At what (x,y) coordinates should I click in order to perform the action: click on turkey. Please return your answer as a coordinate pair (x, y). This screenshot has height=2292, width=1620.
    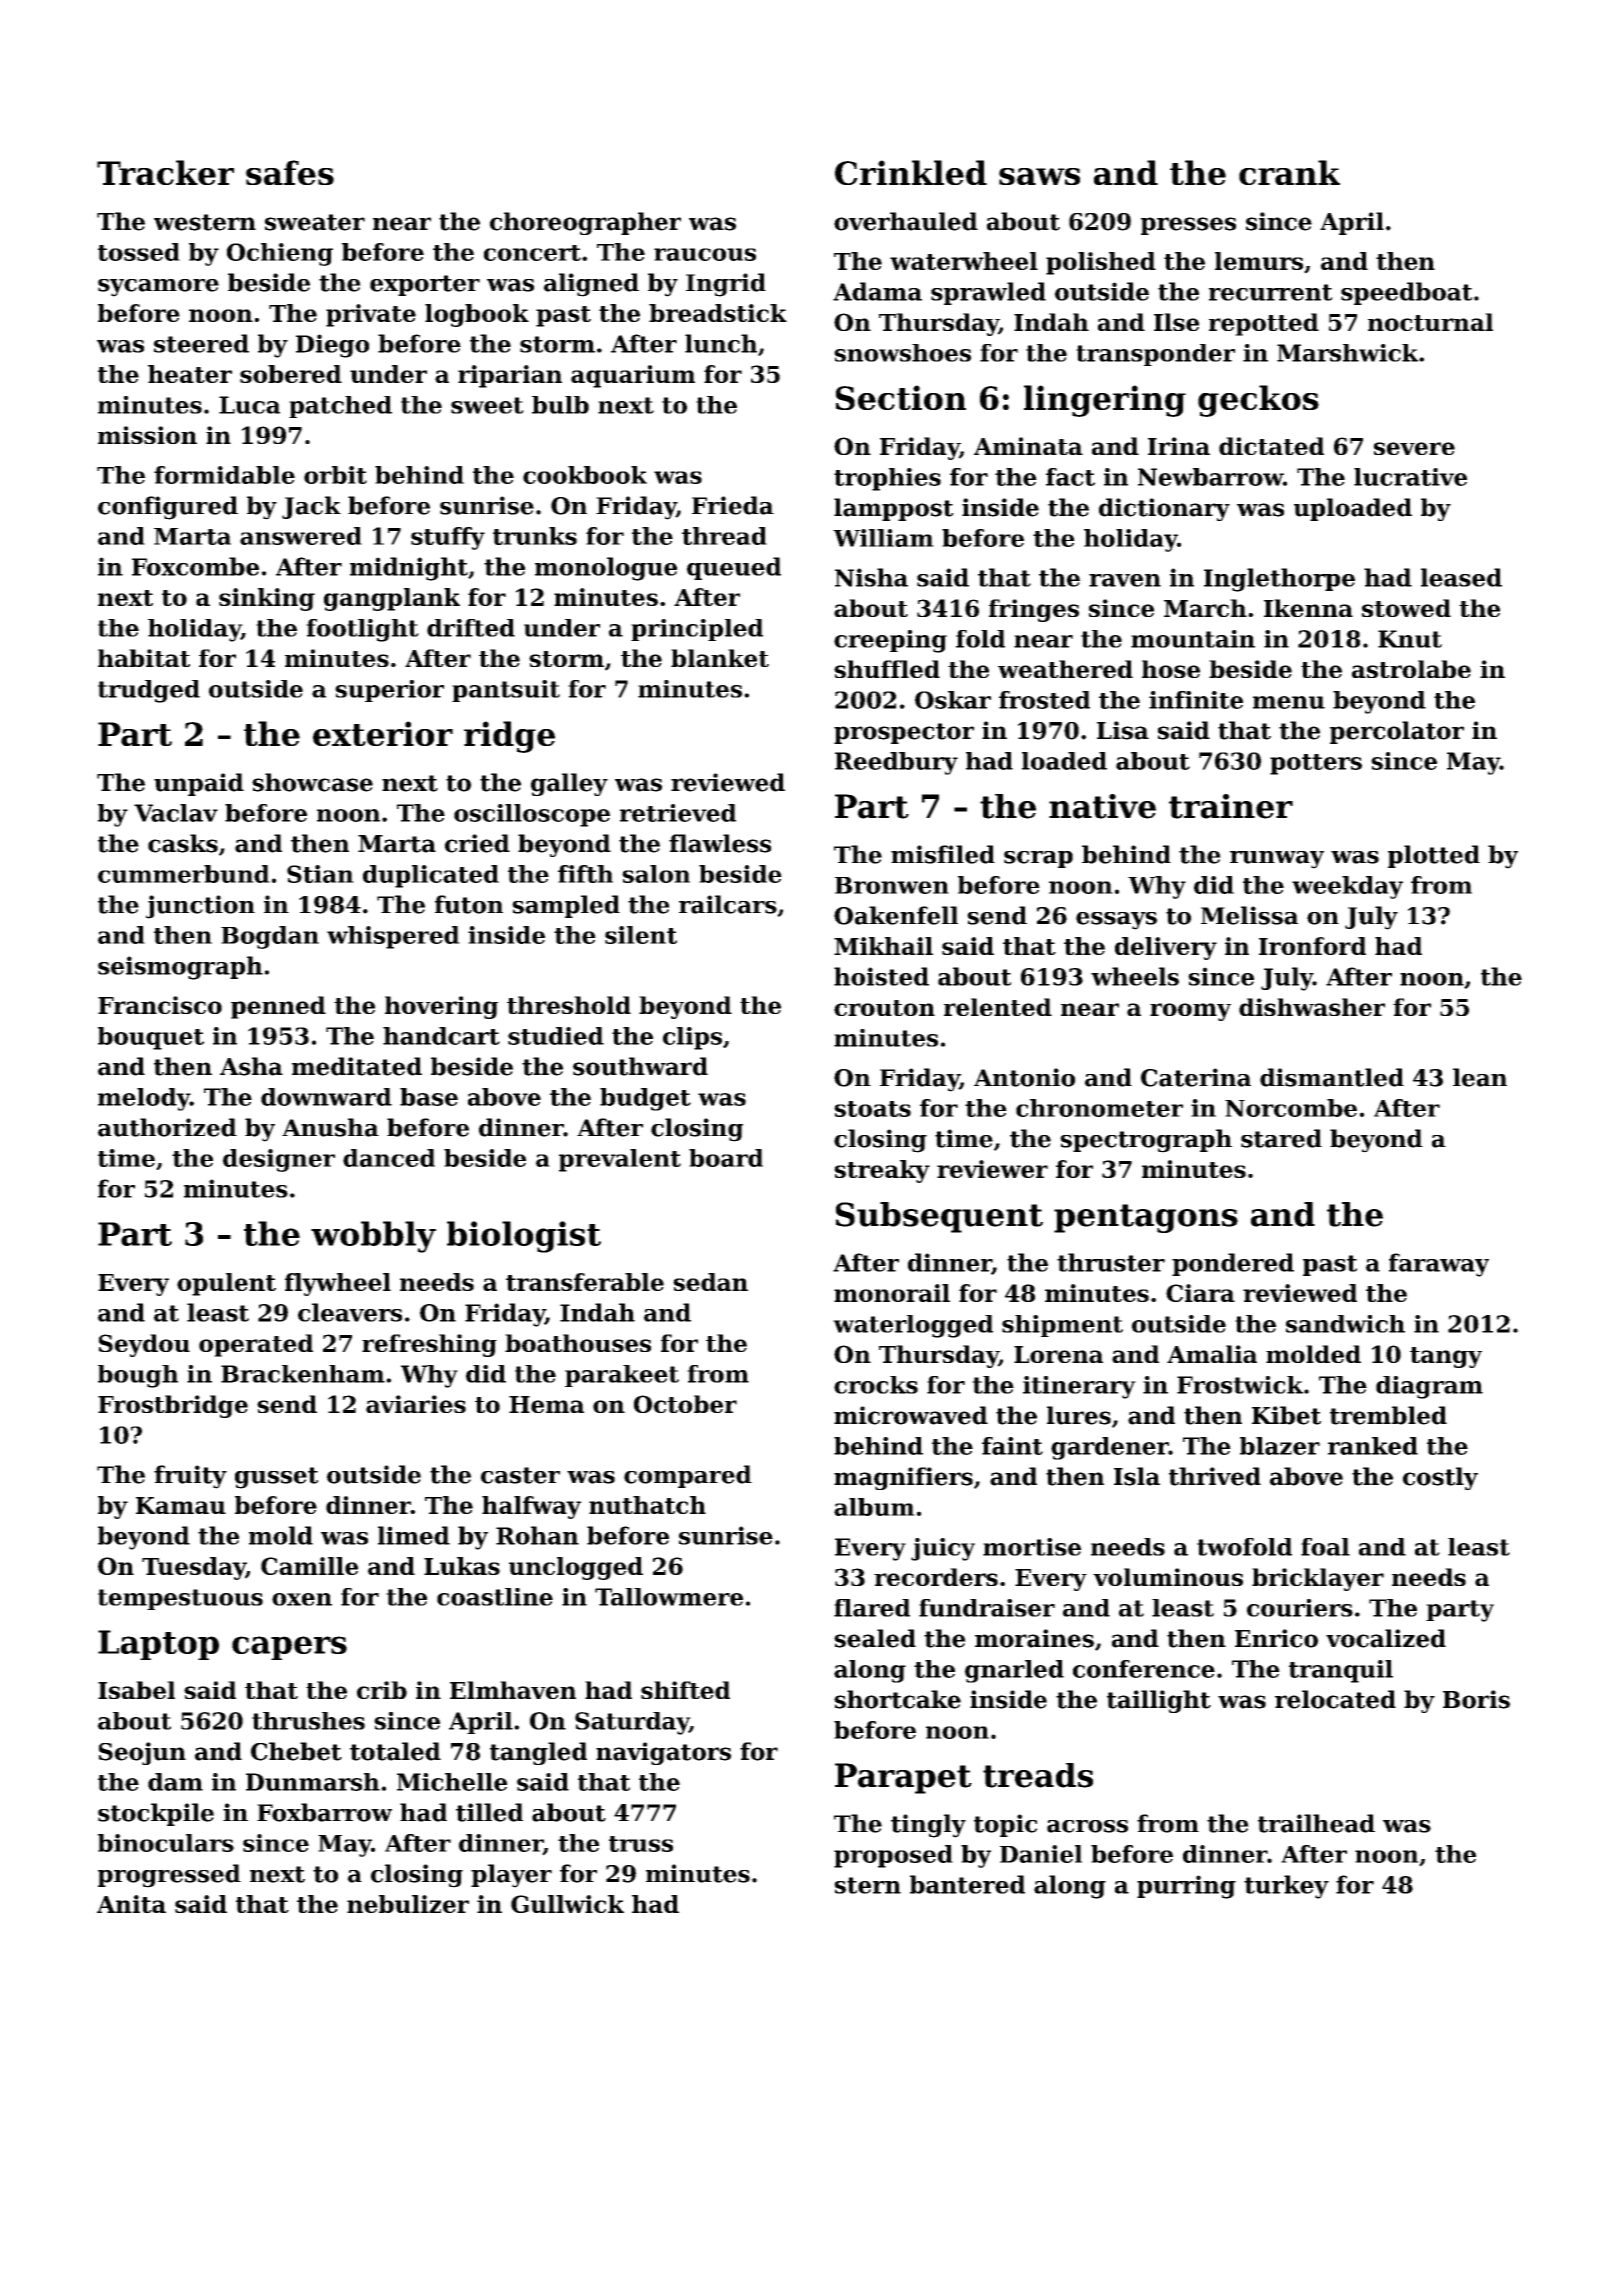
    Looking at the image, I should click on (1286, 1887).
